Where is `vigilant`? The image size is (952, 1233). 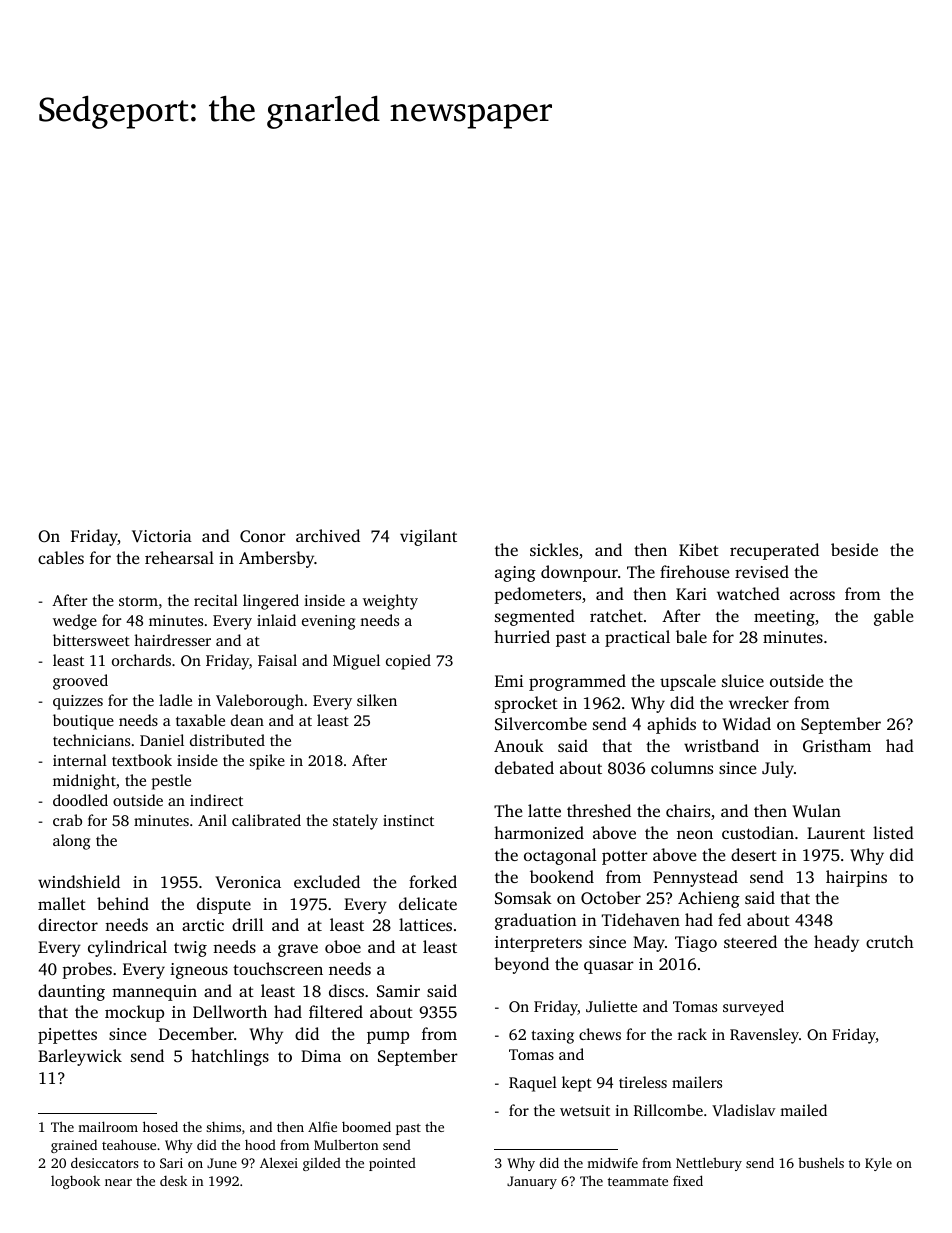 vigilant is located at coordinates (428, 537).
